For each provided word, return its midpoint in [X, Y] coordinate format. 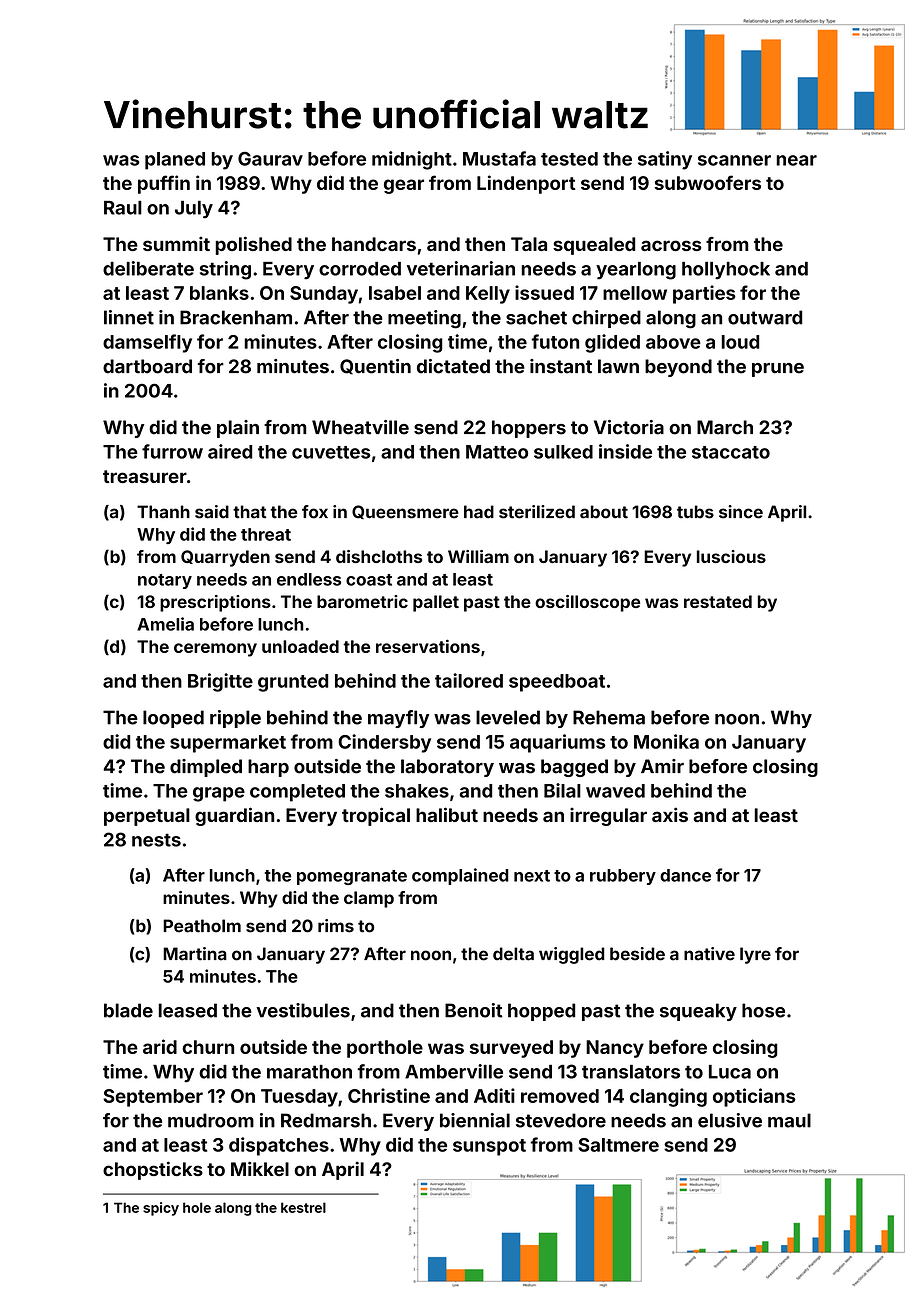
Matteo [497, 452]
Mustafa [499, 158]
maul [789, 1120]
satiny [665, 160]
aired [230, 451]
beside [637, 954]
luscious [731, 556]
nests [156, 840]
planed [175, 161]
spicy [161, 1209]
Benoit [474, 1010]
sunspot [489, 1147]
